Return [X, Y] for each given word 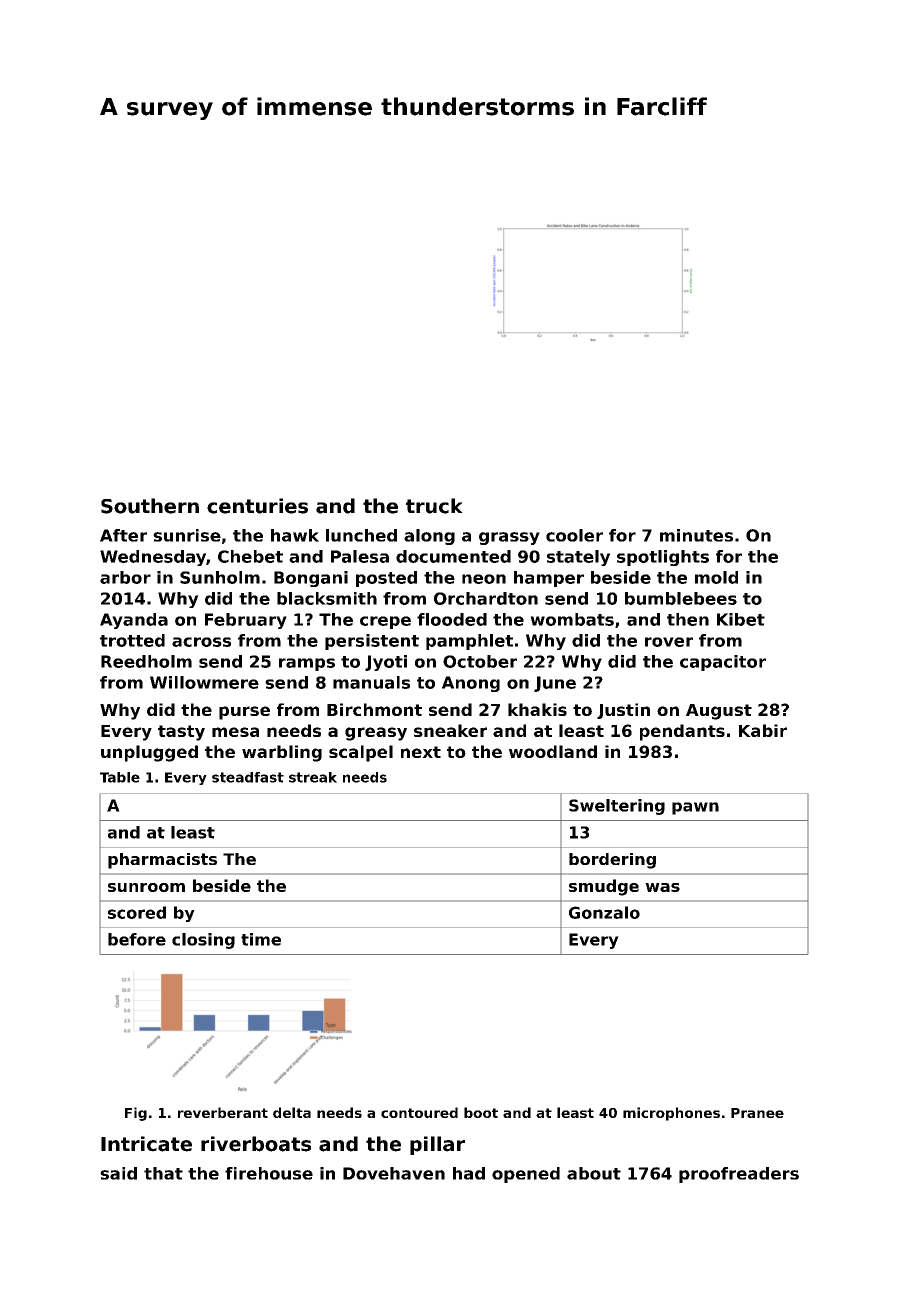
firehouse [269, 1173]
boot [481, 1112]
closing [203, 941]
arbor [125, 577]
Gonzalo [604, 912]
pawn [695, 808]
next [421, 752]
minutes [696, 535]
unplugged [149, 753]
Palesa [360, 556]
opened [526, 1175]
